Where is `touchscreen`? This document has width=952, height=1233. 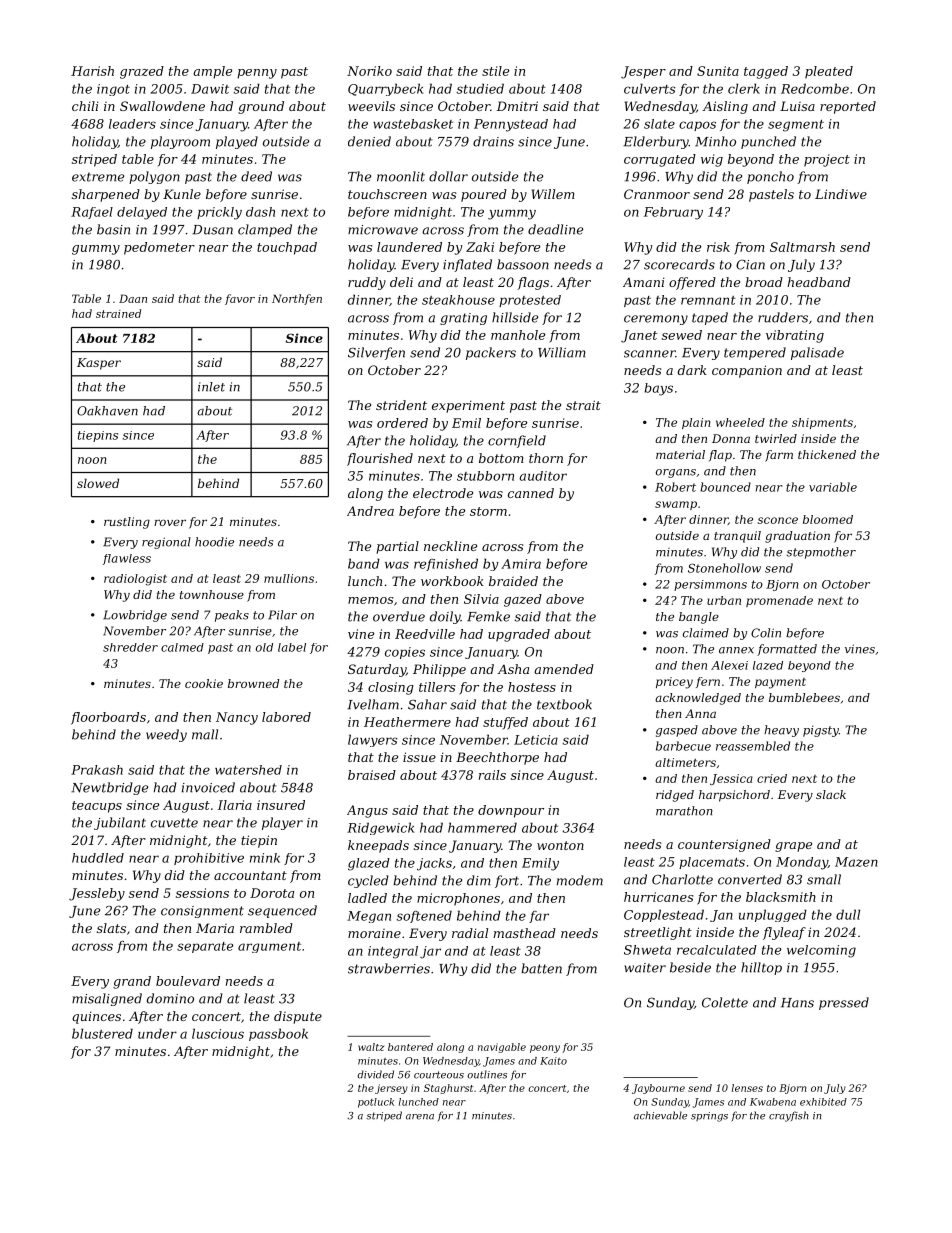 touchscreen is located at coordinates (387, 194).
